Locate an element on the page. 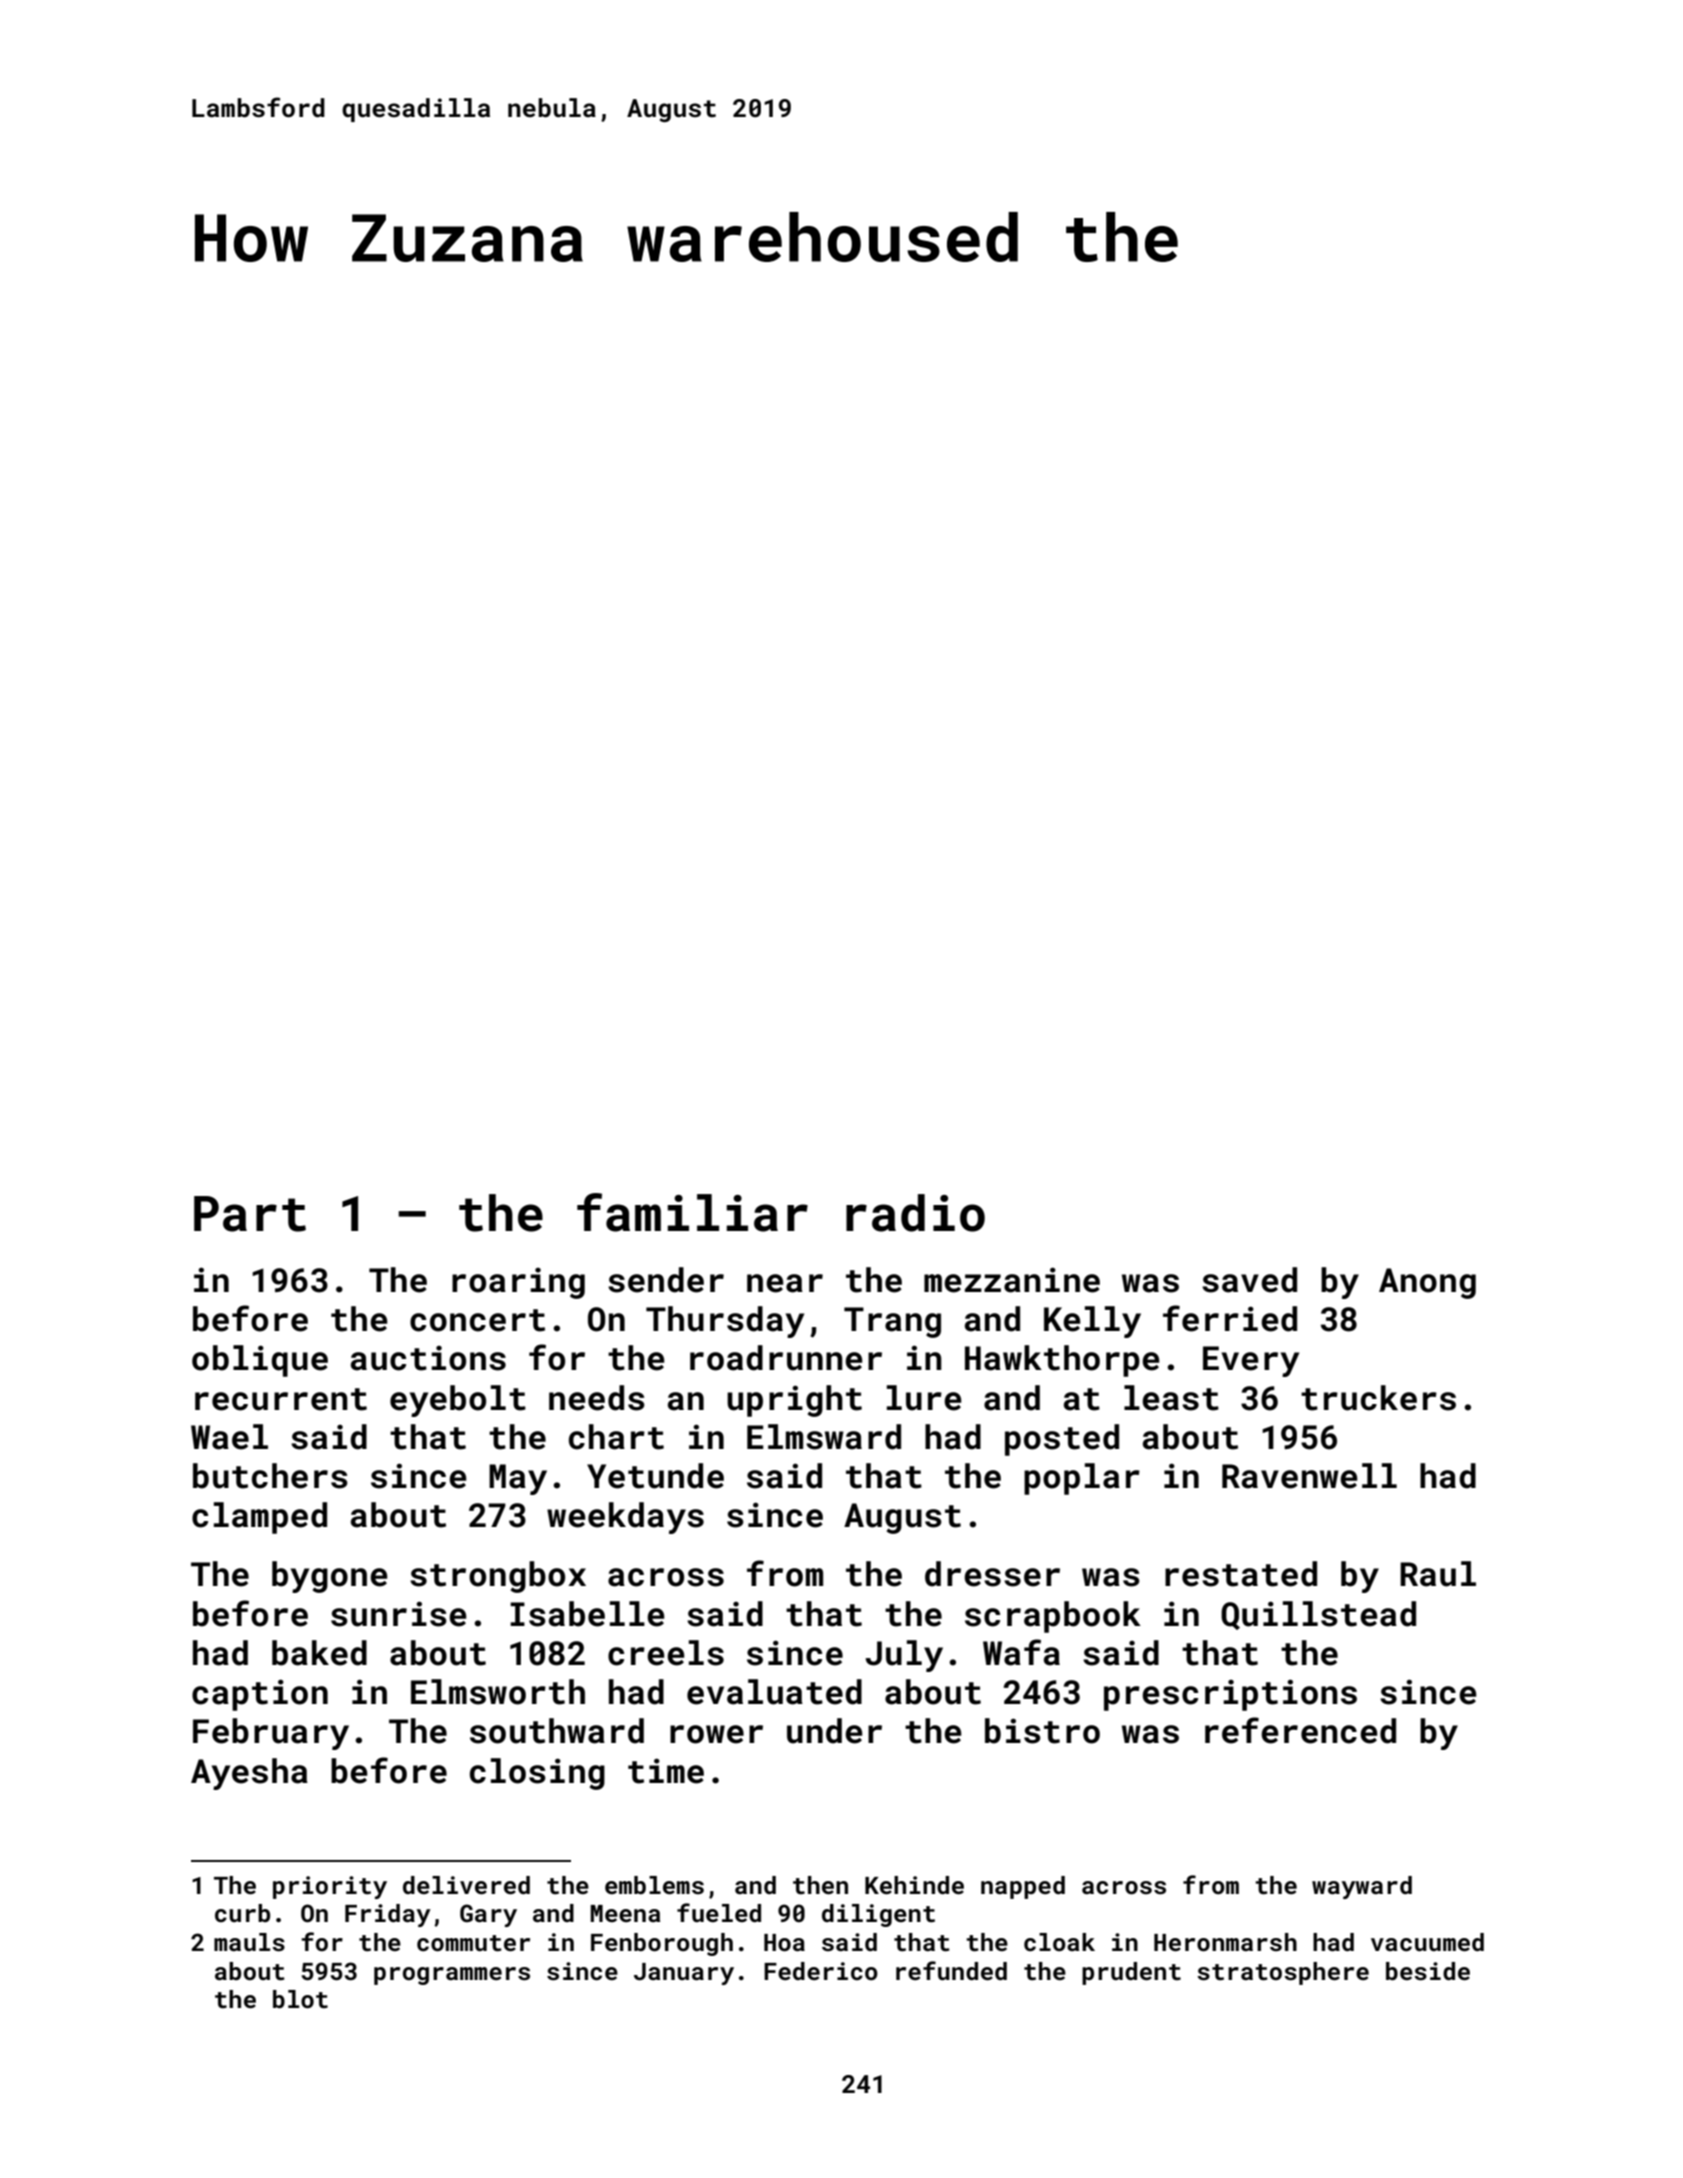  butchers is located at coordinates (270, 1476).
